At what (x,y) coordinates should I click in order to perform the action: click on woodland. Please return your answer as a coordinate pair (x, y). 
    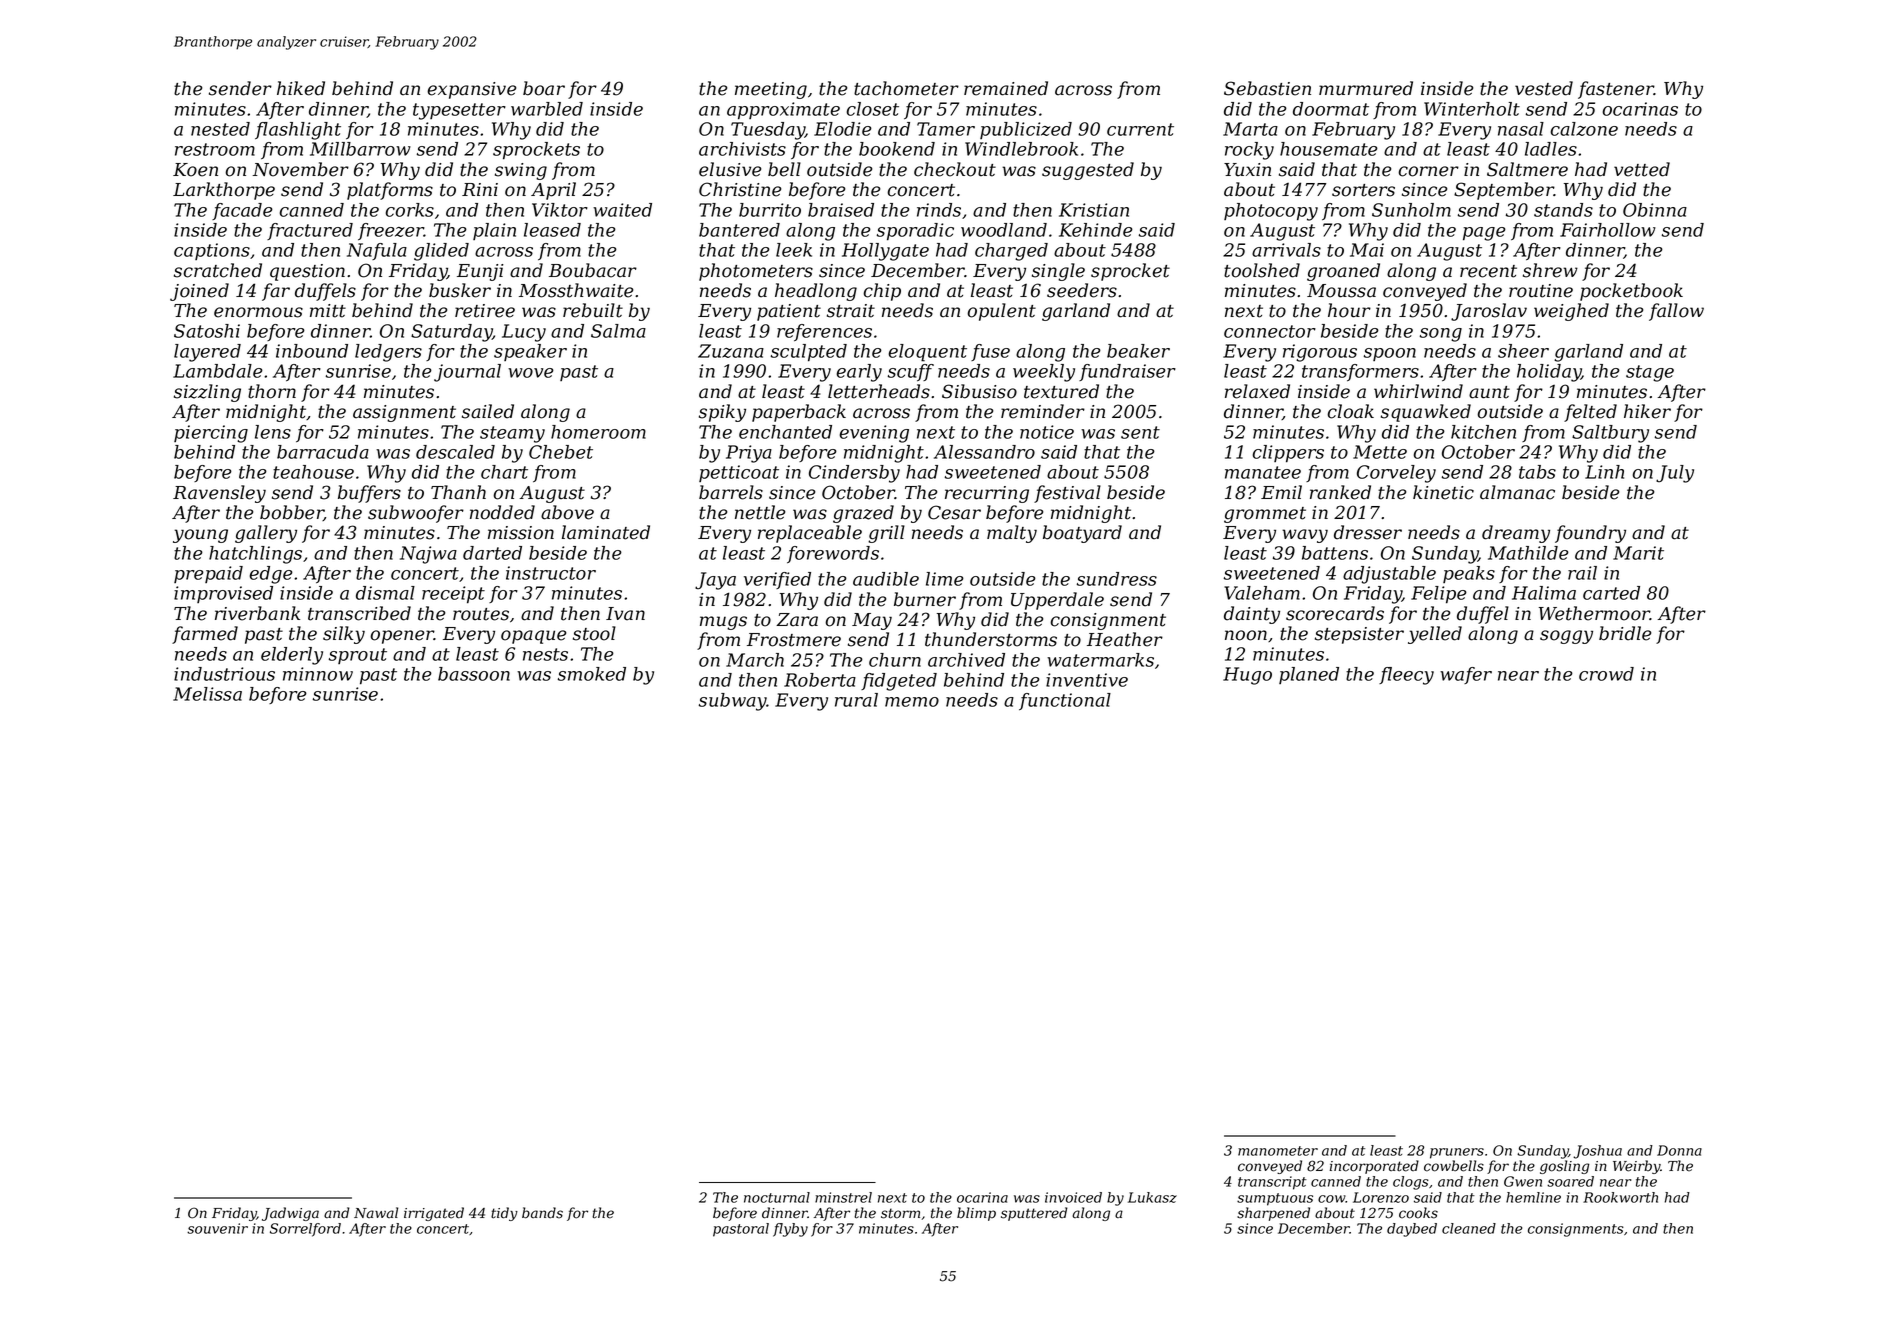
    Looking at the image, I should click on (1004, 230).
